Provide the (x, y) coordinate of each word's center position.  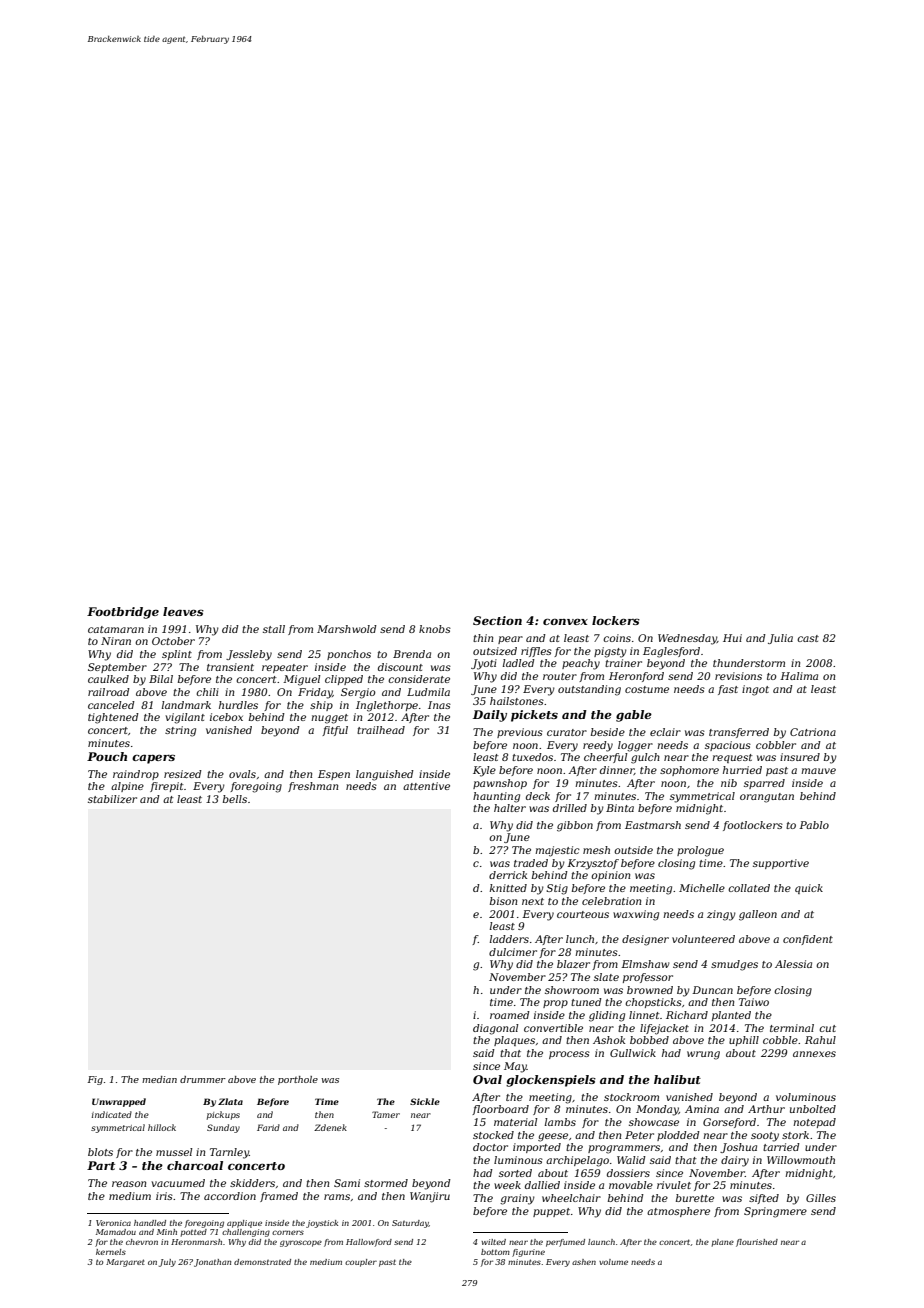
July (167, 1263)
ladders (509, 939)
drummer (203, 1079)
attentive (426, 786)
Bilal (161, 679)
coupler (361, 1263)
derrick (508, 875)
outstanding (589, 690)
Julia (780, 639)
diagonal (496, 1029)
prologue (700, 851)
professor (648, 978)
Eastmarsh (653, 825)
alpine (127, 787)
